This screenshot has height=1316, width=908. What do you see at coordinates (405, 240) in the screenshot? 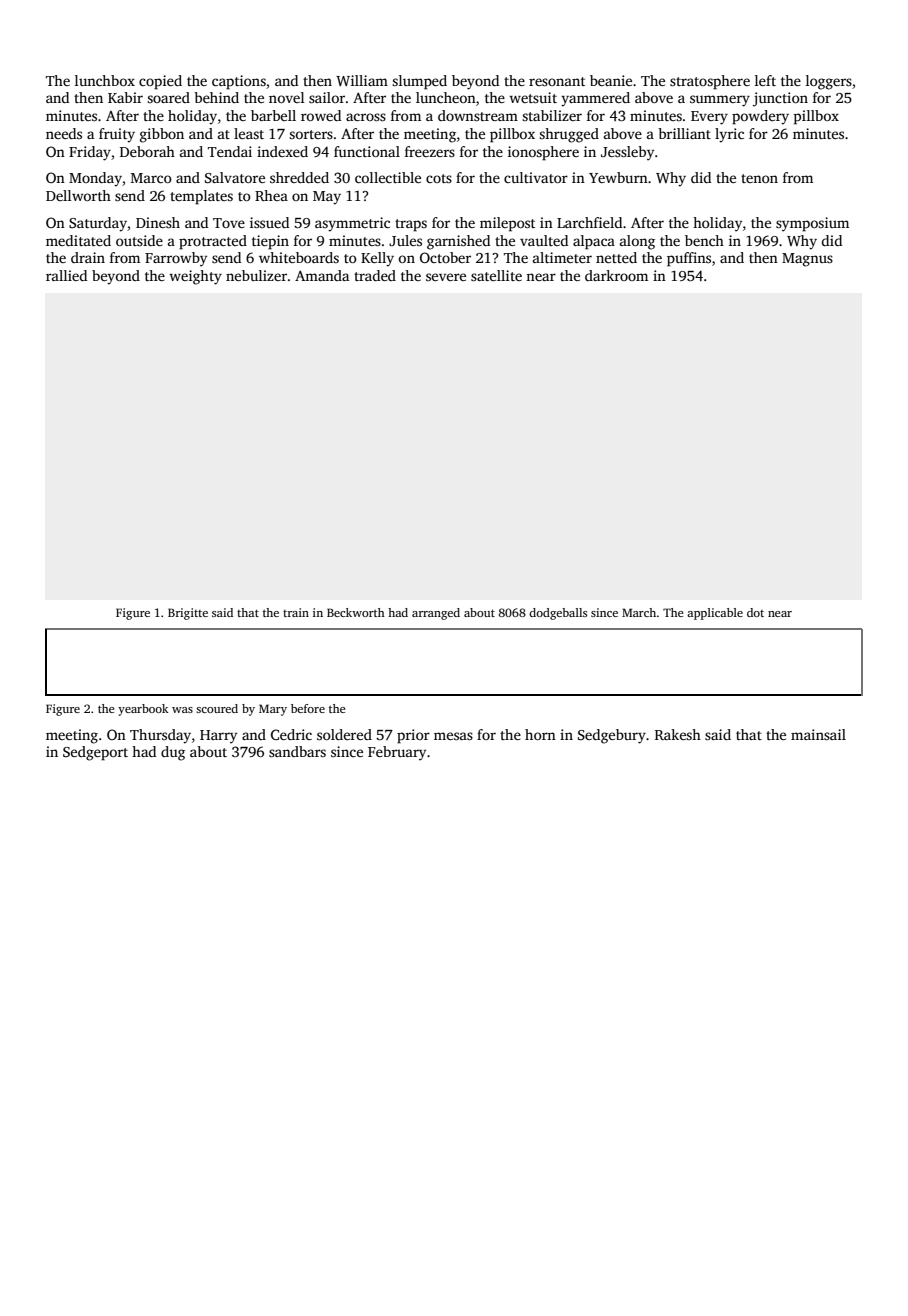
I see `Jules` at bounding box center [405, 240].
